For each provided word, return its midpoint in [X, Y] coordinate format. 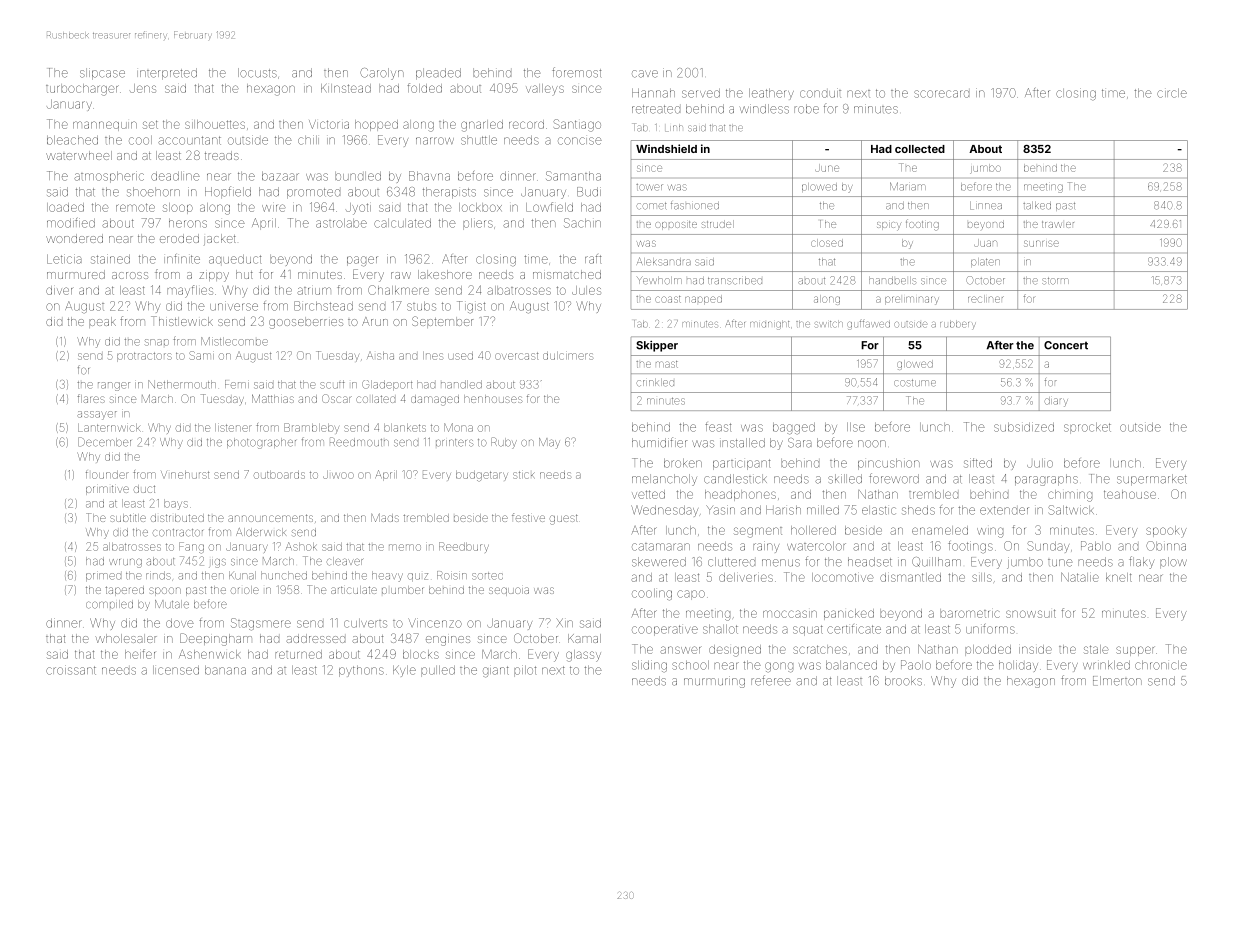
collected [920, 149]
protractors [144, 357]
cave [645, 74]
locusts [257, 73]
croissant [71, 670]
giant [496, 671]
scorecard [941, 94]
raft [593, 259]
